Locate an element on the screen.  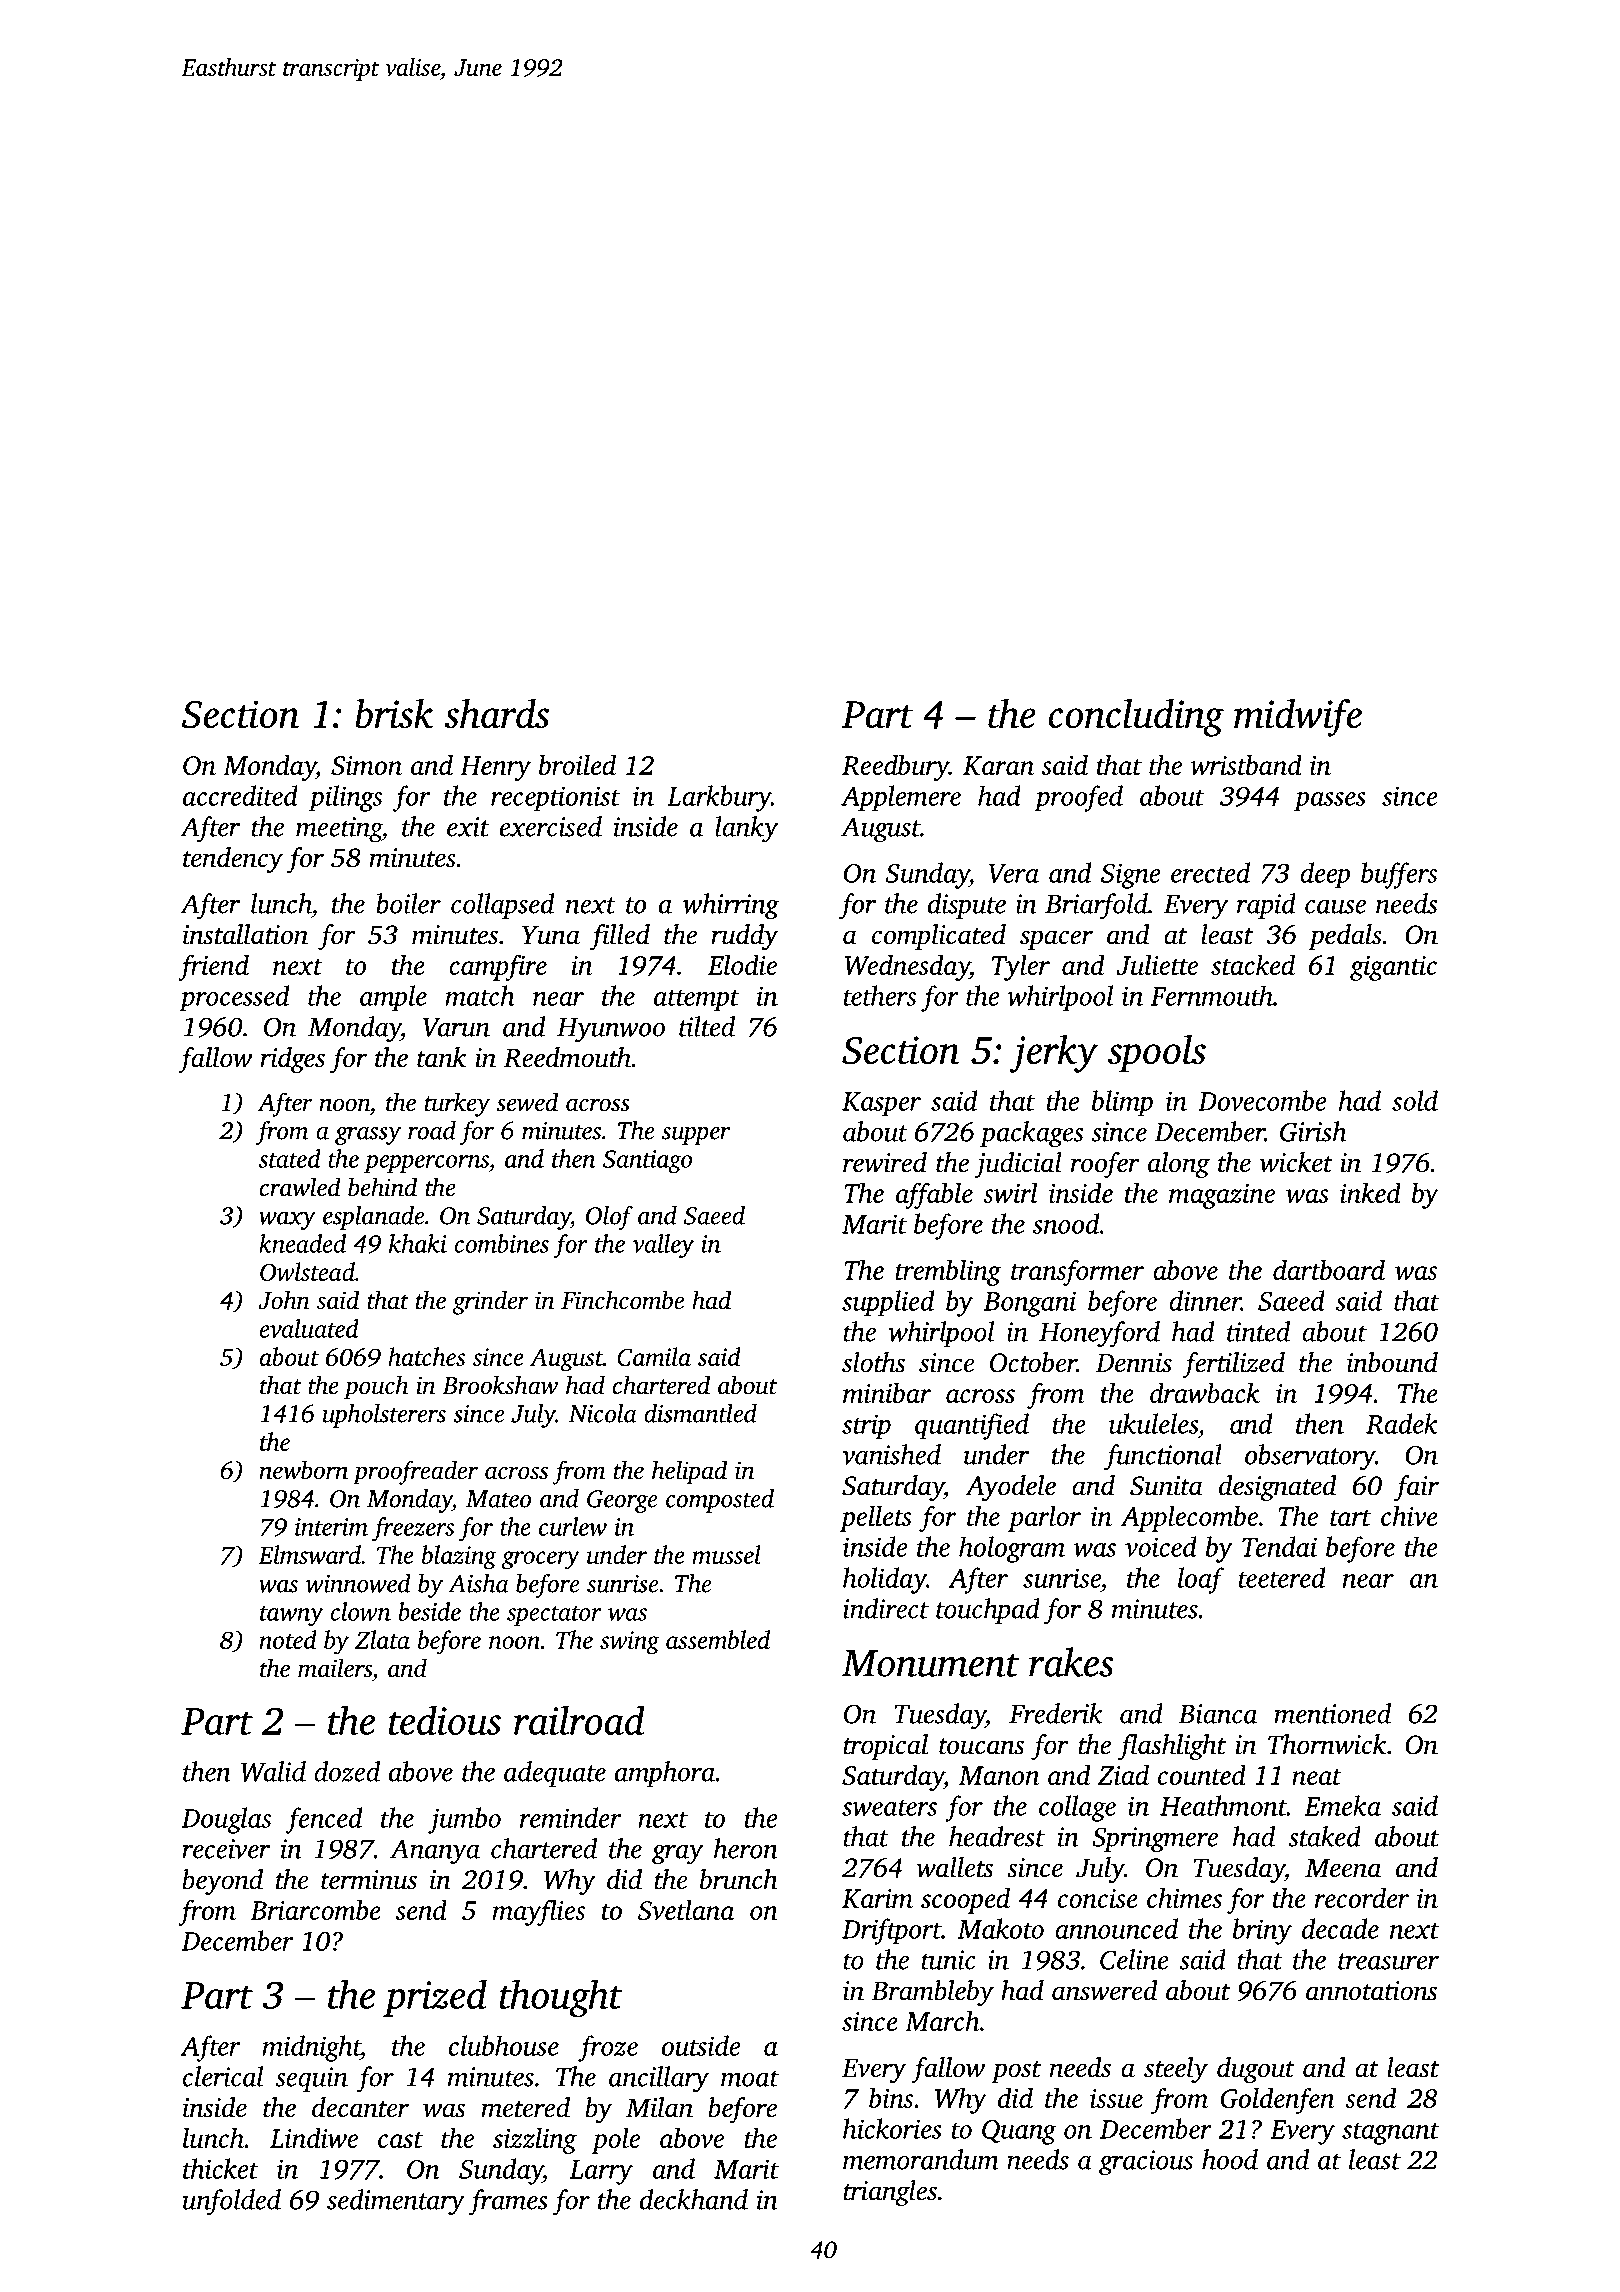
stagnant is located at coordinates (1391, 2133).
